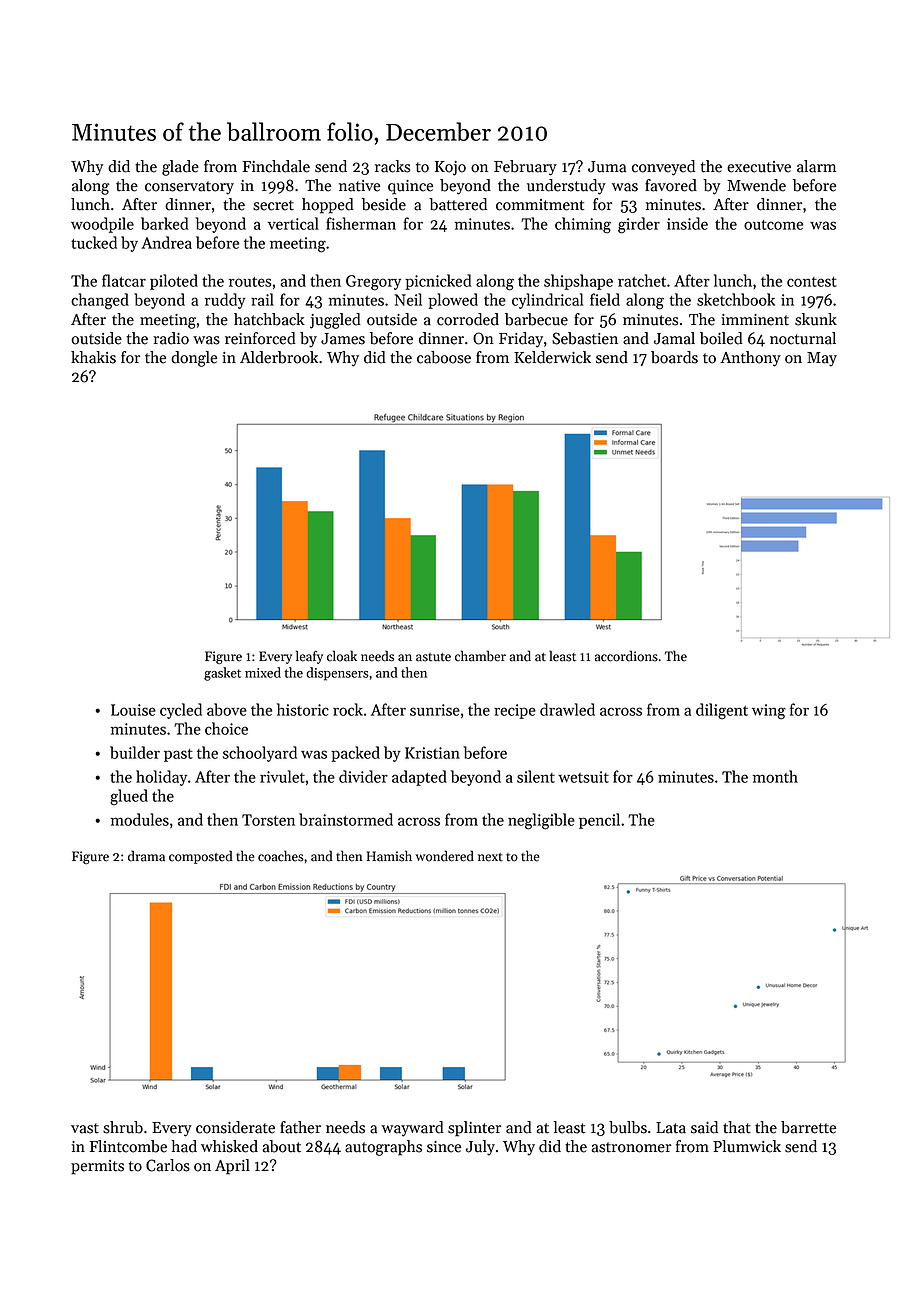  Describe the element at coordinates (392, 166) in the image. I see `racks` at that location.
